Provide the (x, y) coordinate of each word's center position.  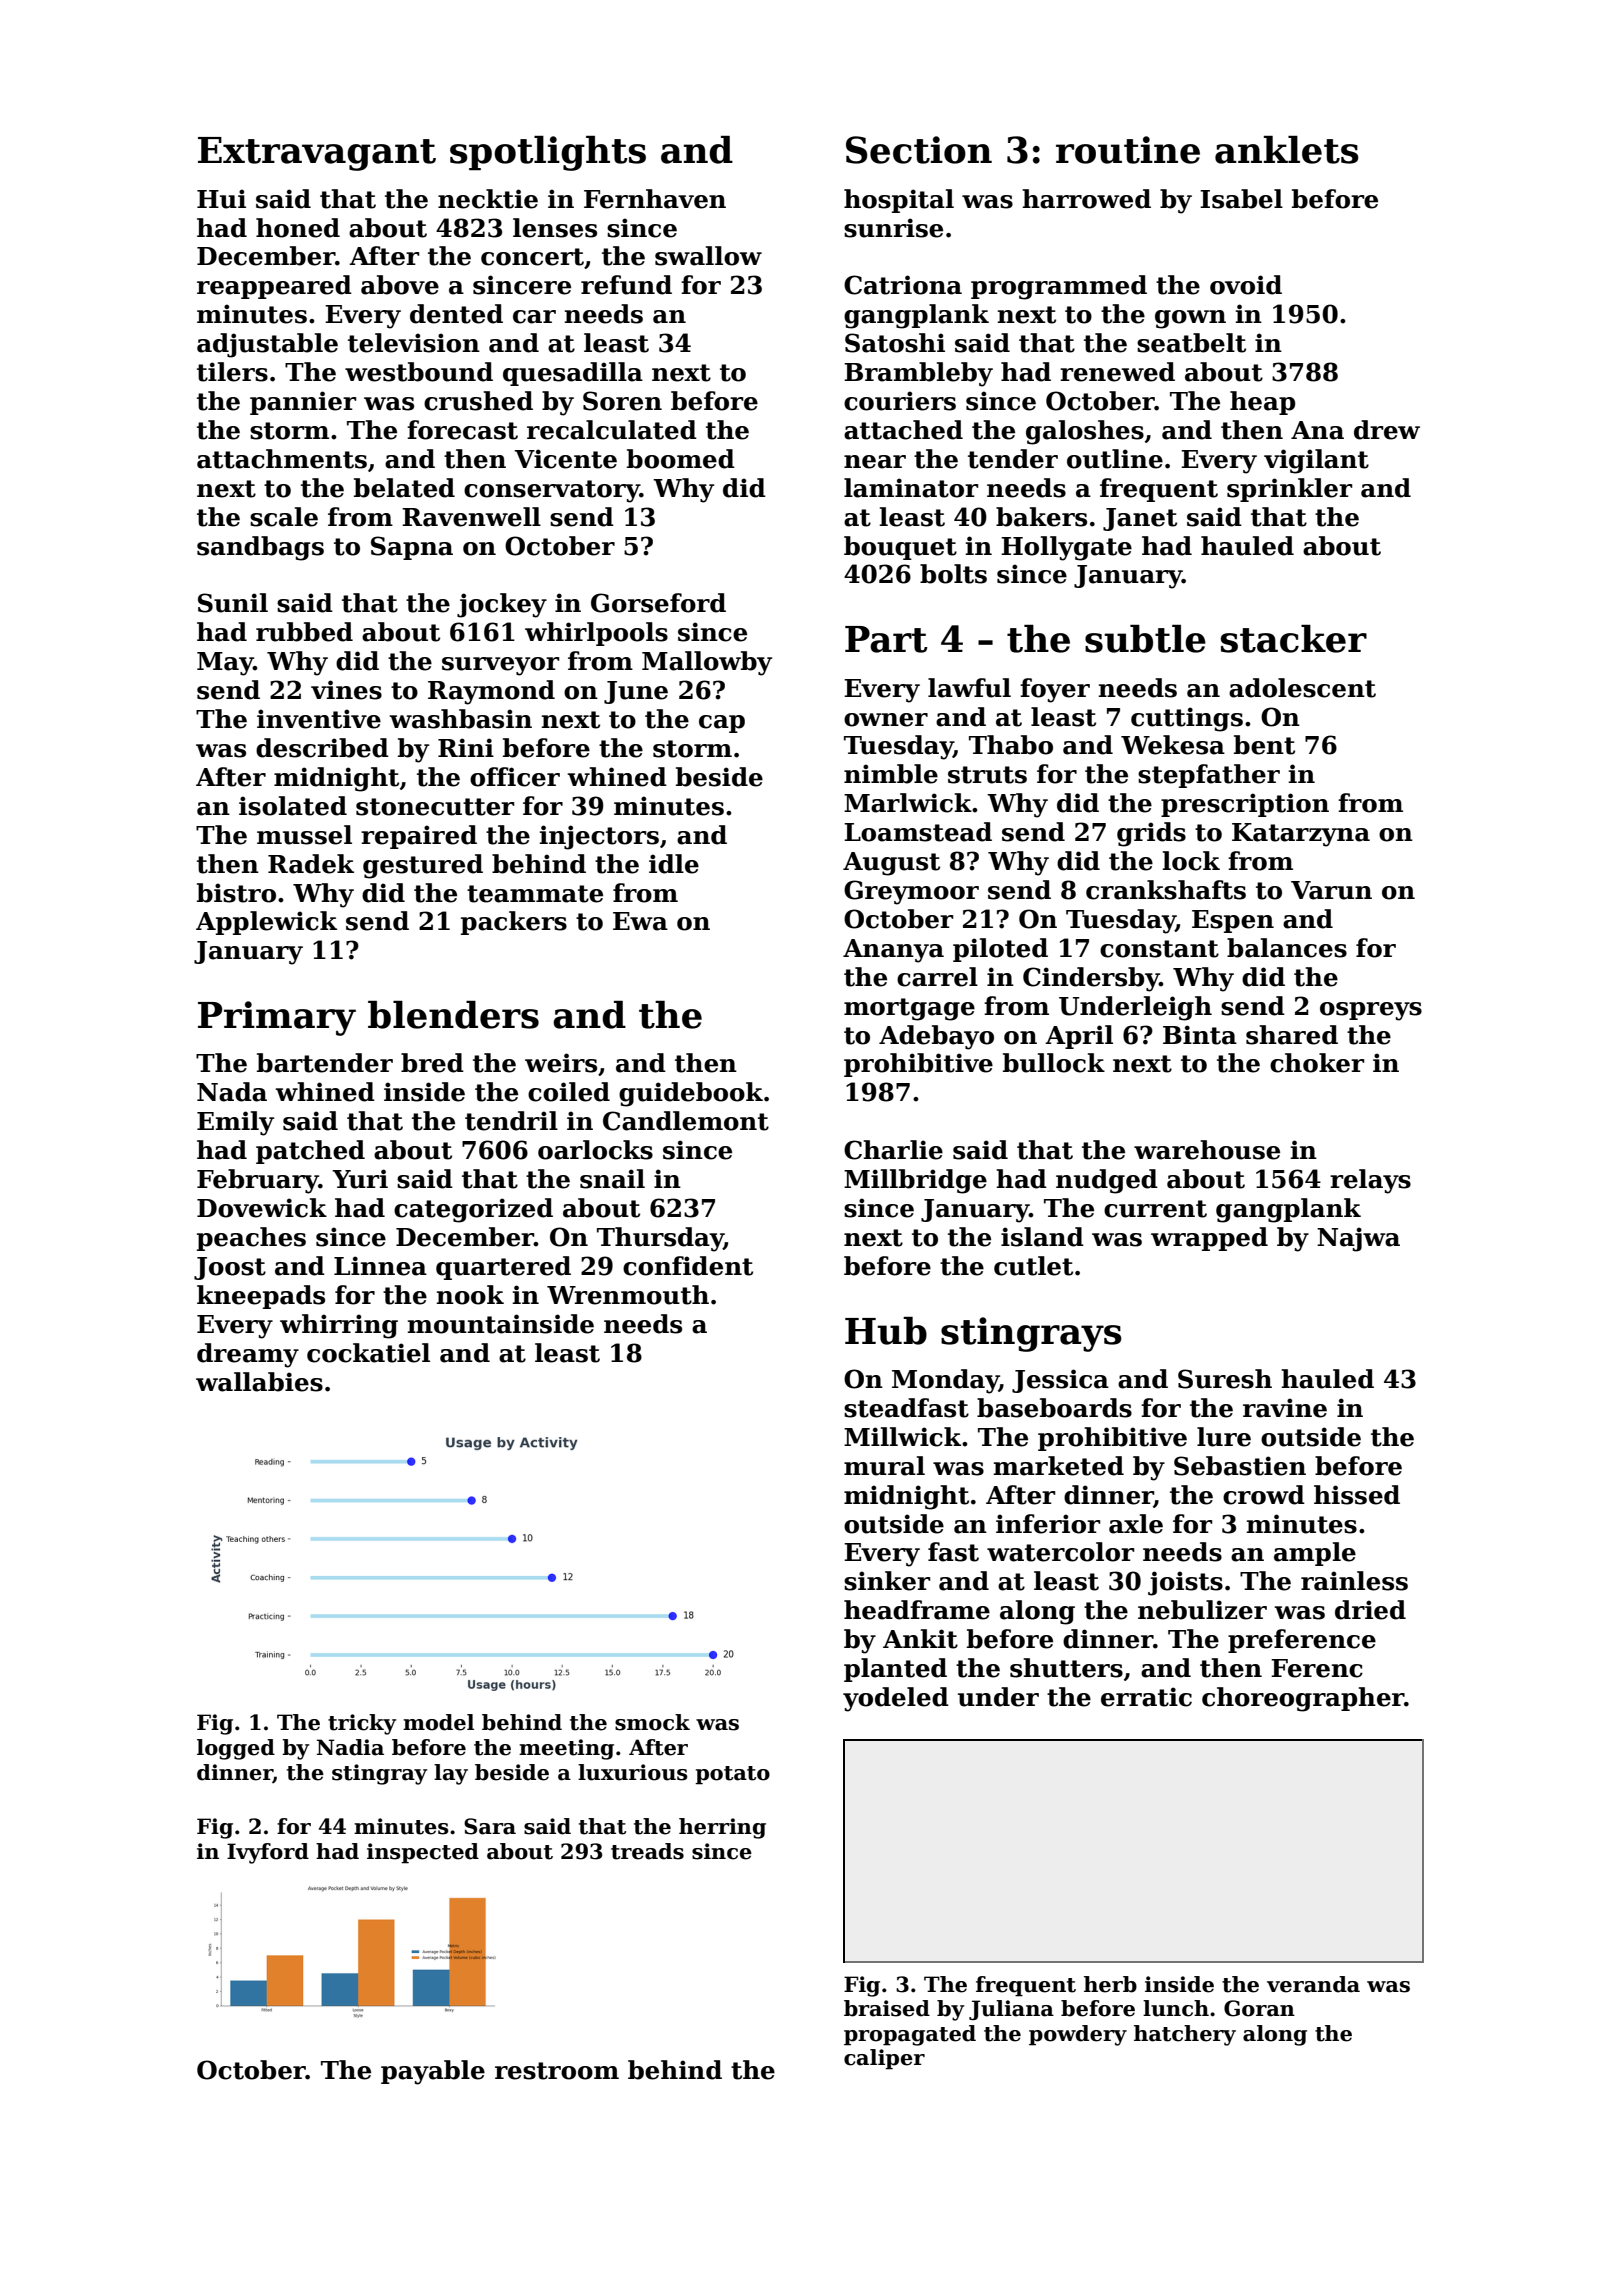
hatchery (1185, 2035)
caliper (884, 2059)
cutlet (1033, 1266)
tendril (511, 1121)
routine (1128, 150)
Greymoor (911, 892)
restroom (557, 2071)
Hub (886, 1331)
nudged (1107, 1181)
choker (1317, 1063)
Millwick (902, 1437)
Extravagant (317, 154)
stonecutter (435, 807)
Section (919, 150)
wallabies (259, 1382)
